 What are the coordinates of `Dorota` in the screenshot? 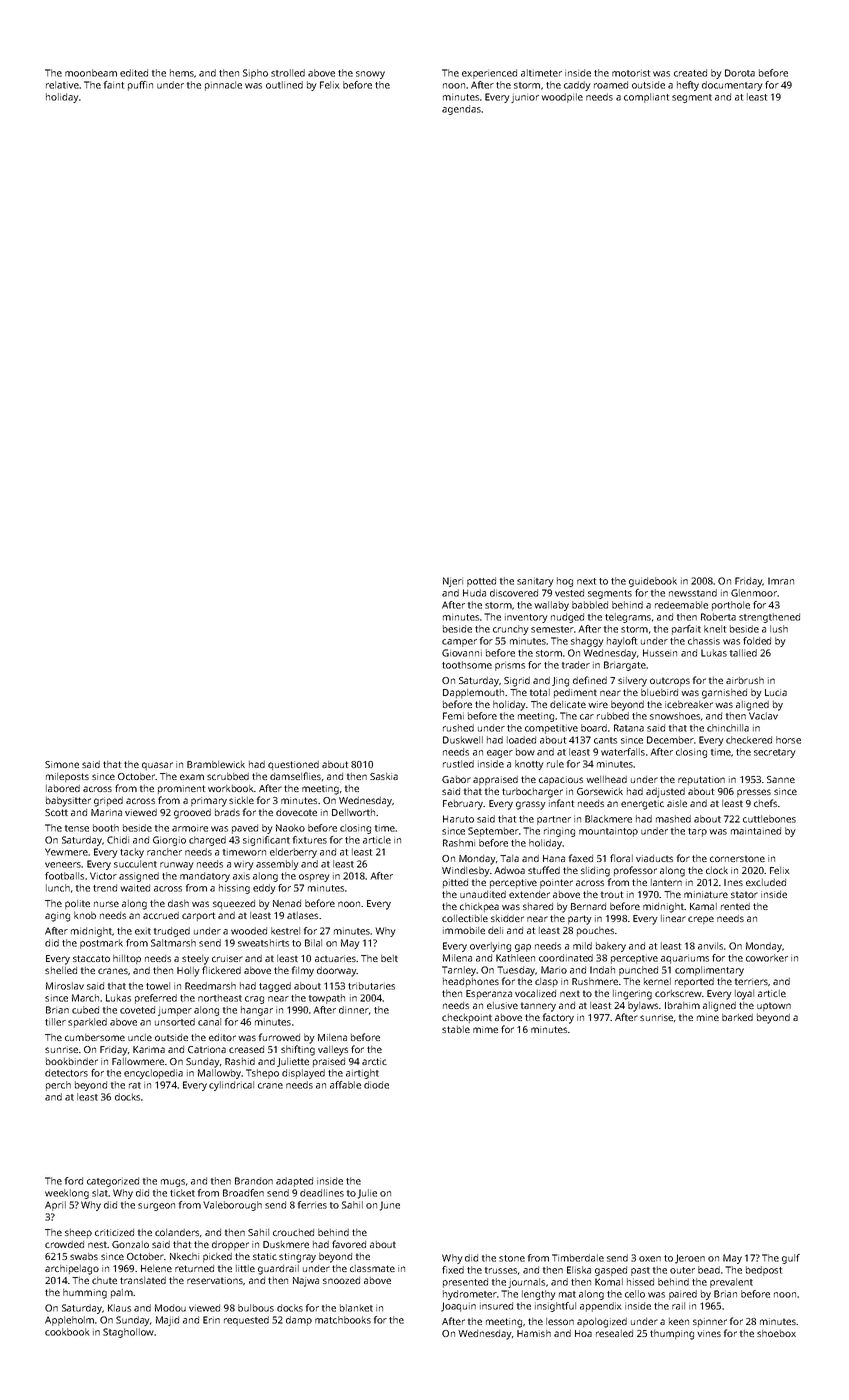 It's located at (740, 73).
